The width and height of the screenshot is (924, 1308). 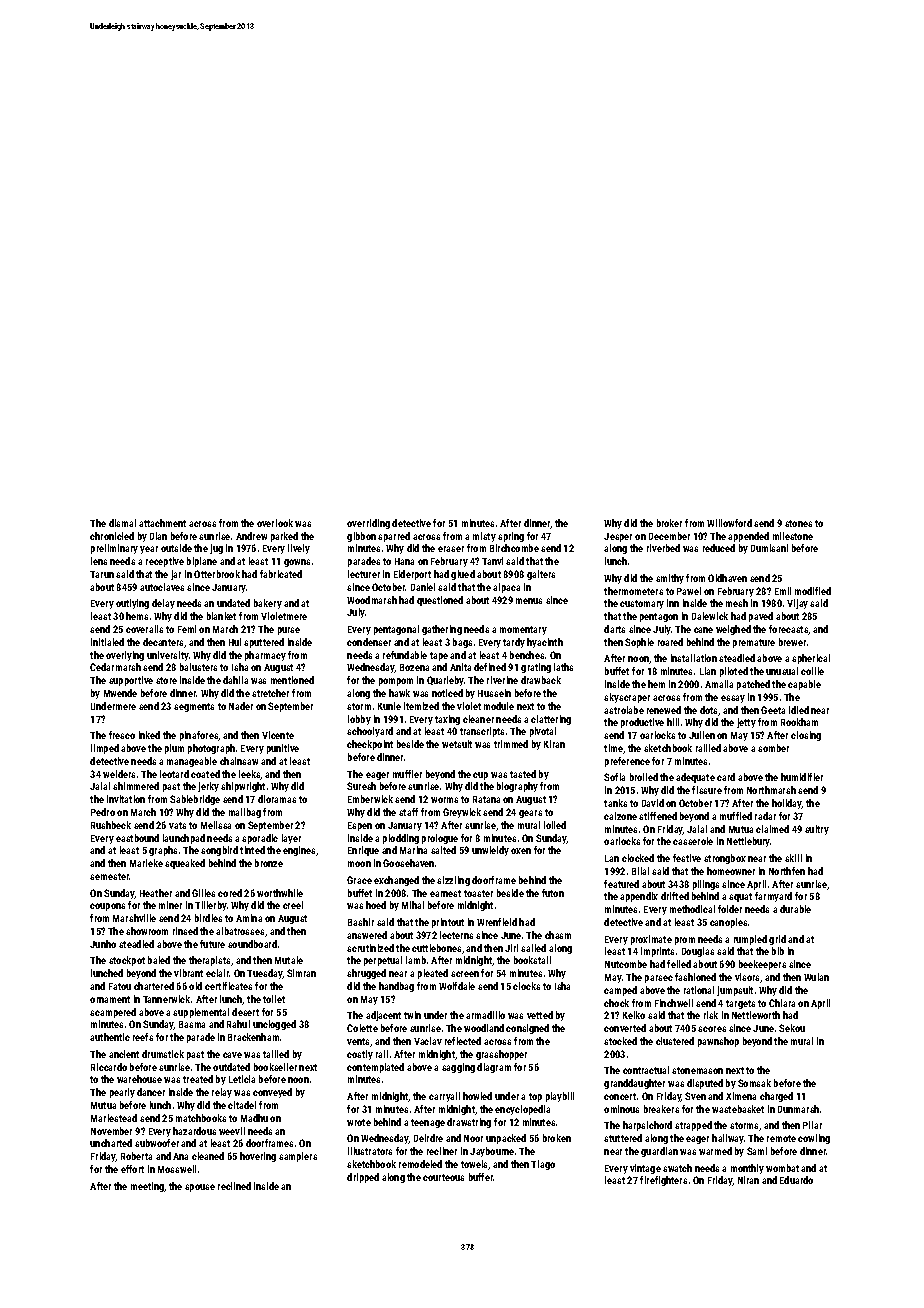 I want to click on Colette, so click(x=362, y=1028).
